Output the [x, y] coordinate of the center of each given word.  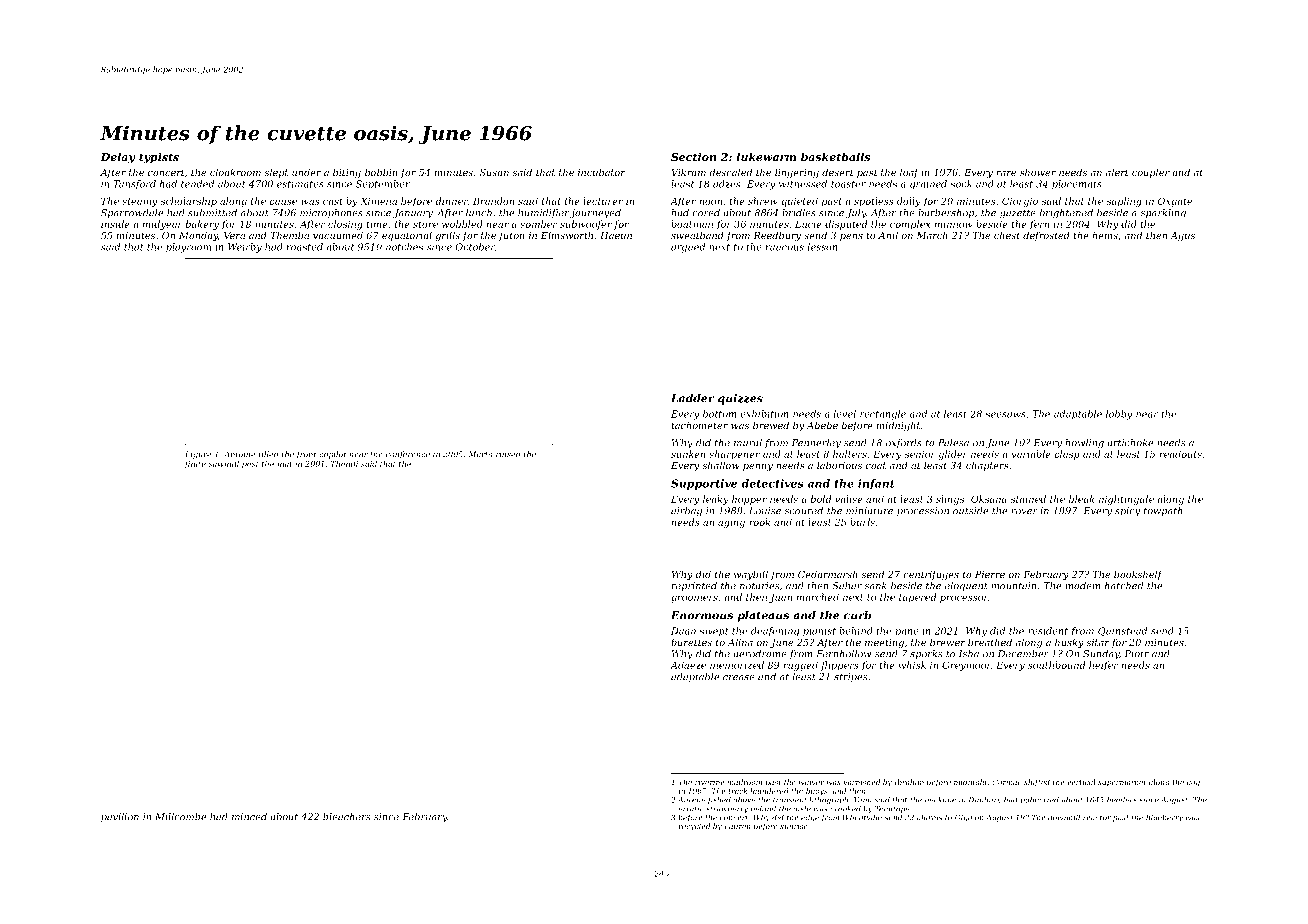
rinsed [508, 454]
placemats [1077, 185]
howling [1084, 444]
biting [347, 173]
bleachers [346, 817]
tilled [269, 454]
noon [710, 202]
